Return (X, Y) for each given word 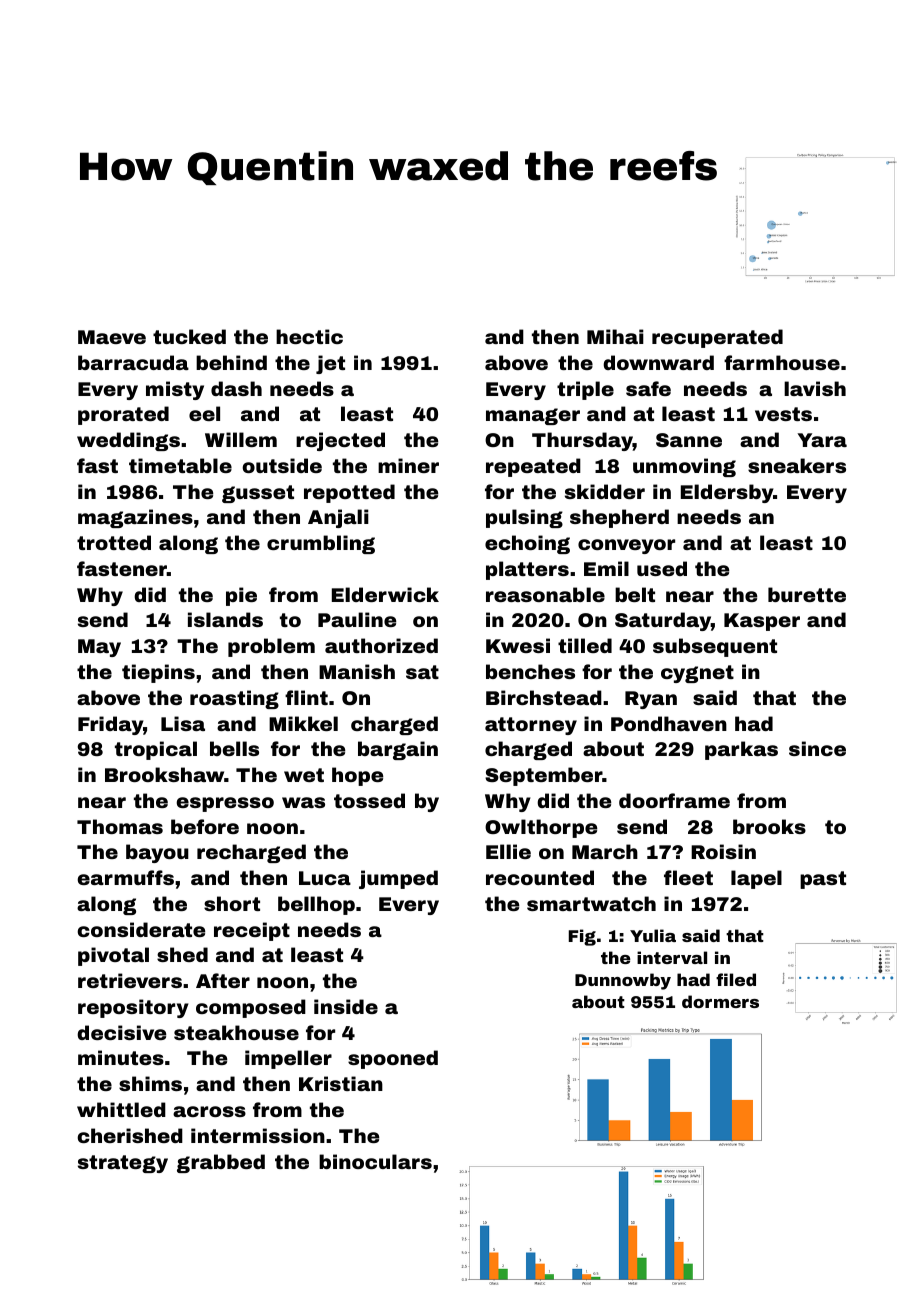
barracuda (133, 362)
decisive (121, 1032)
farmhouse (782, 362)
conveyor (626, 546)
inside (346, 1006)
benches (530, 671)
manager (533, 416)
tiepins (158, 673)
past (823, 880)
